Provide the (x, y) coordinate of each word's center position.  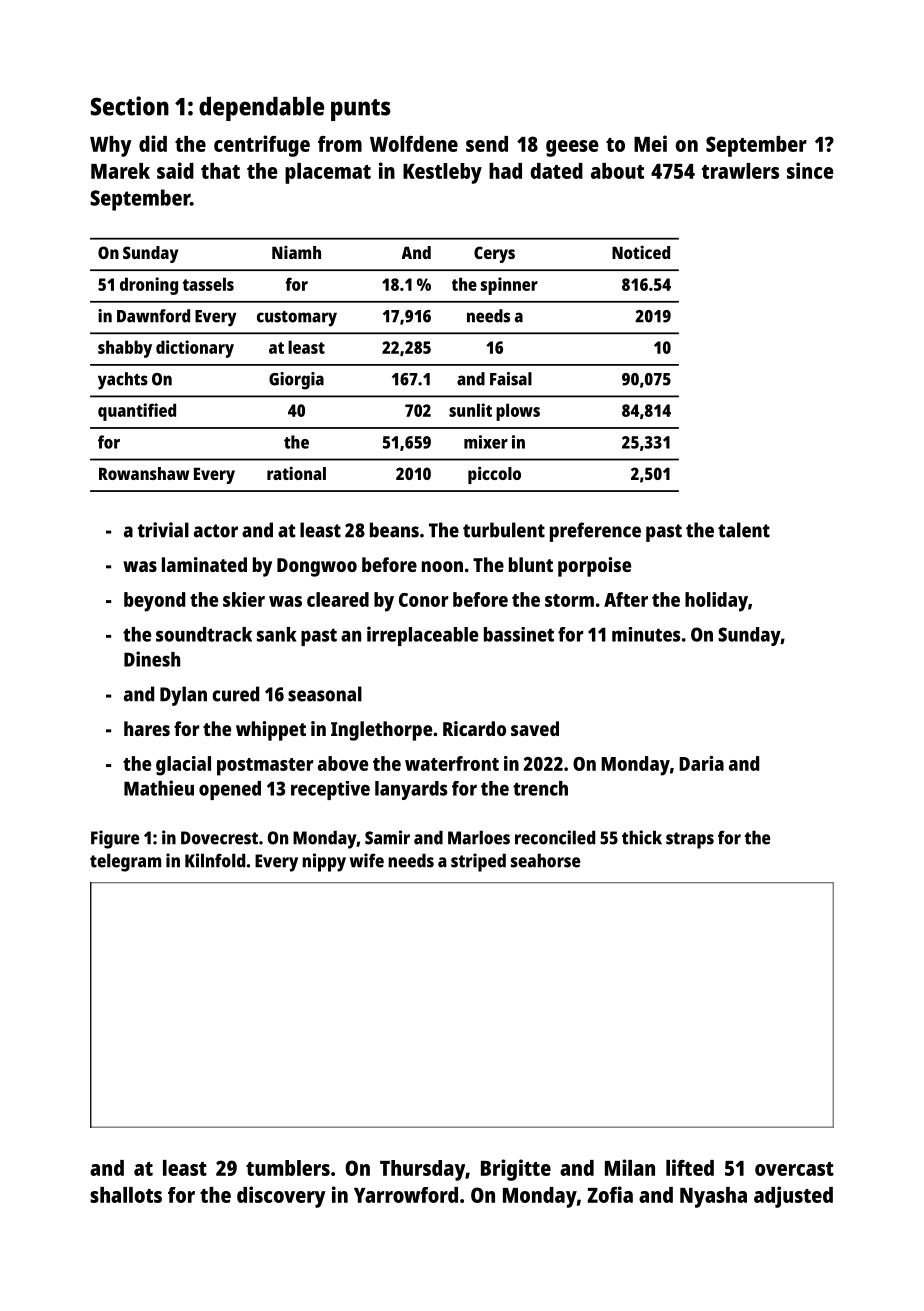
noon (442, 566)
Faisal (511, 379)
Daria (701, 763)
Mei (650, 143)
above (343, 763)
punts (361, 110)
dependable (261, 109)
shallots (126, 1195)
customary (297, 319)
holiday (716, 602)
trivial (163, 530)
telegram (125, 862)
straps (690, 840)
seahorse (545, 860)
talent (744, 530)
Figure (115, 839)
